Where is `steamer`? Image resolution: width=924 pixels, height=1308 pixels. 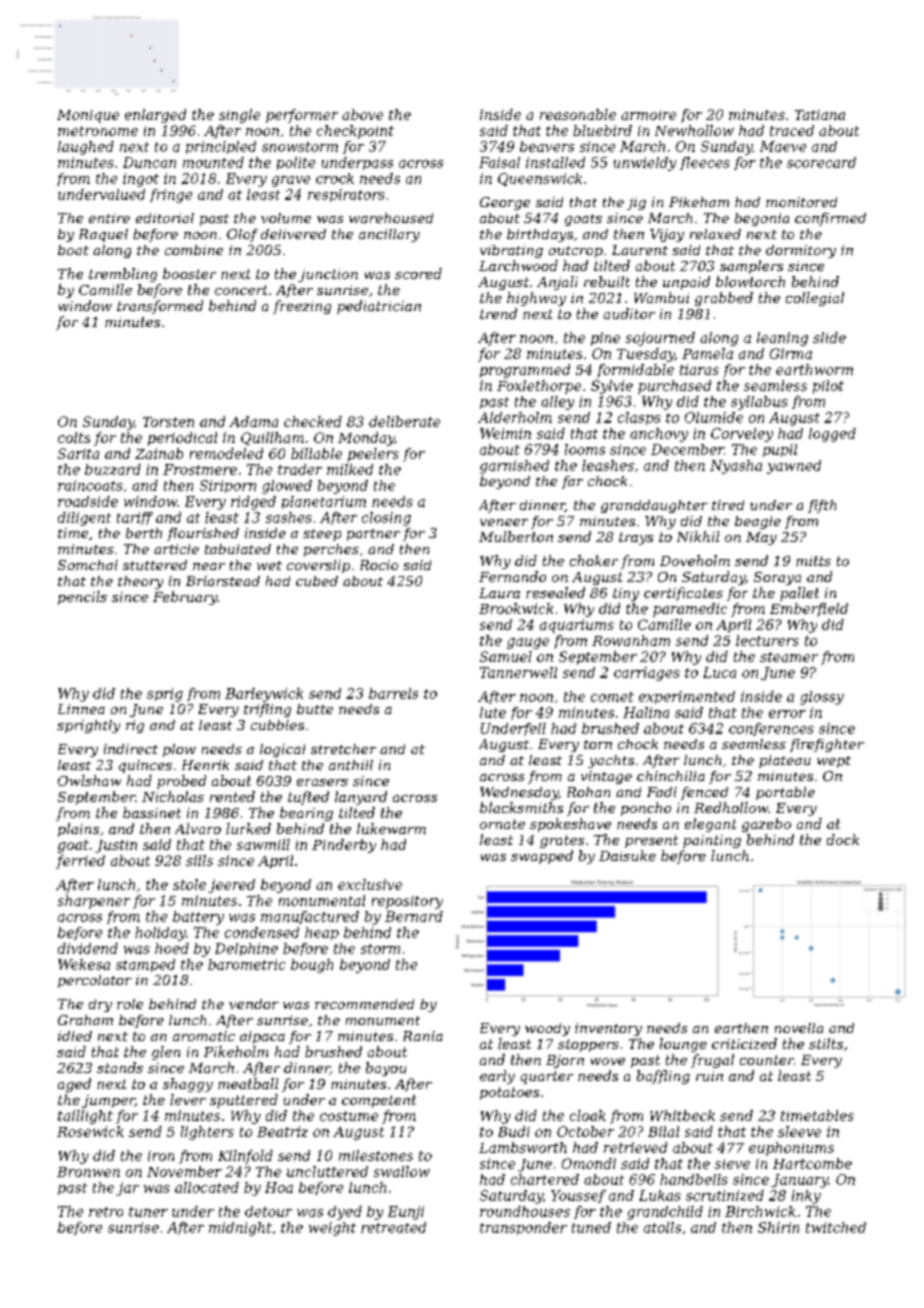 steamer is located at coordinates (789, 657).
